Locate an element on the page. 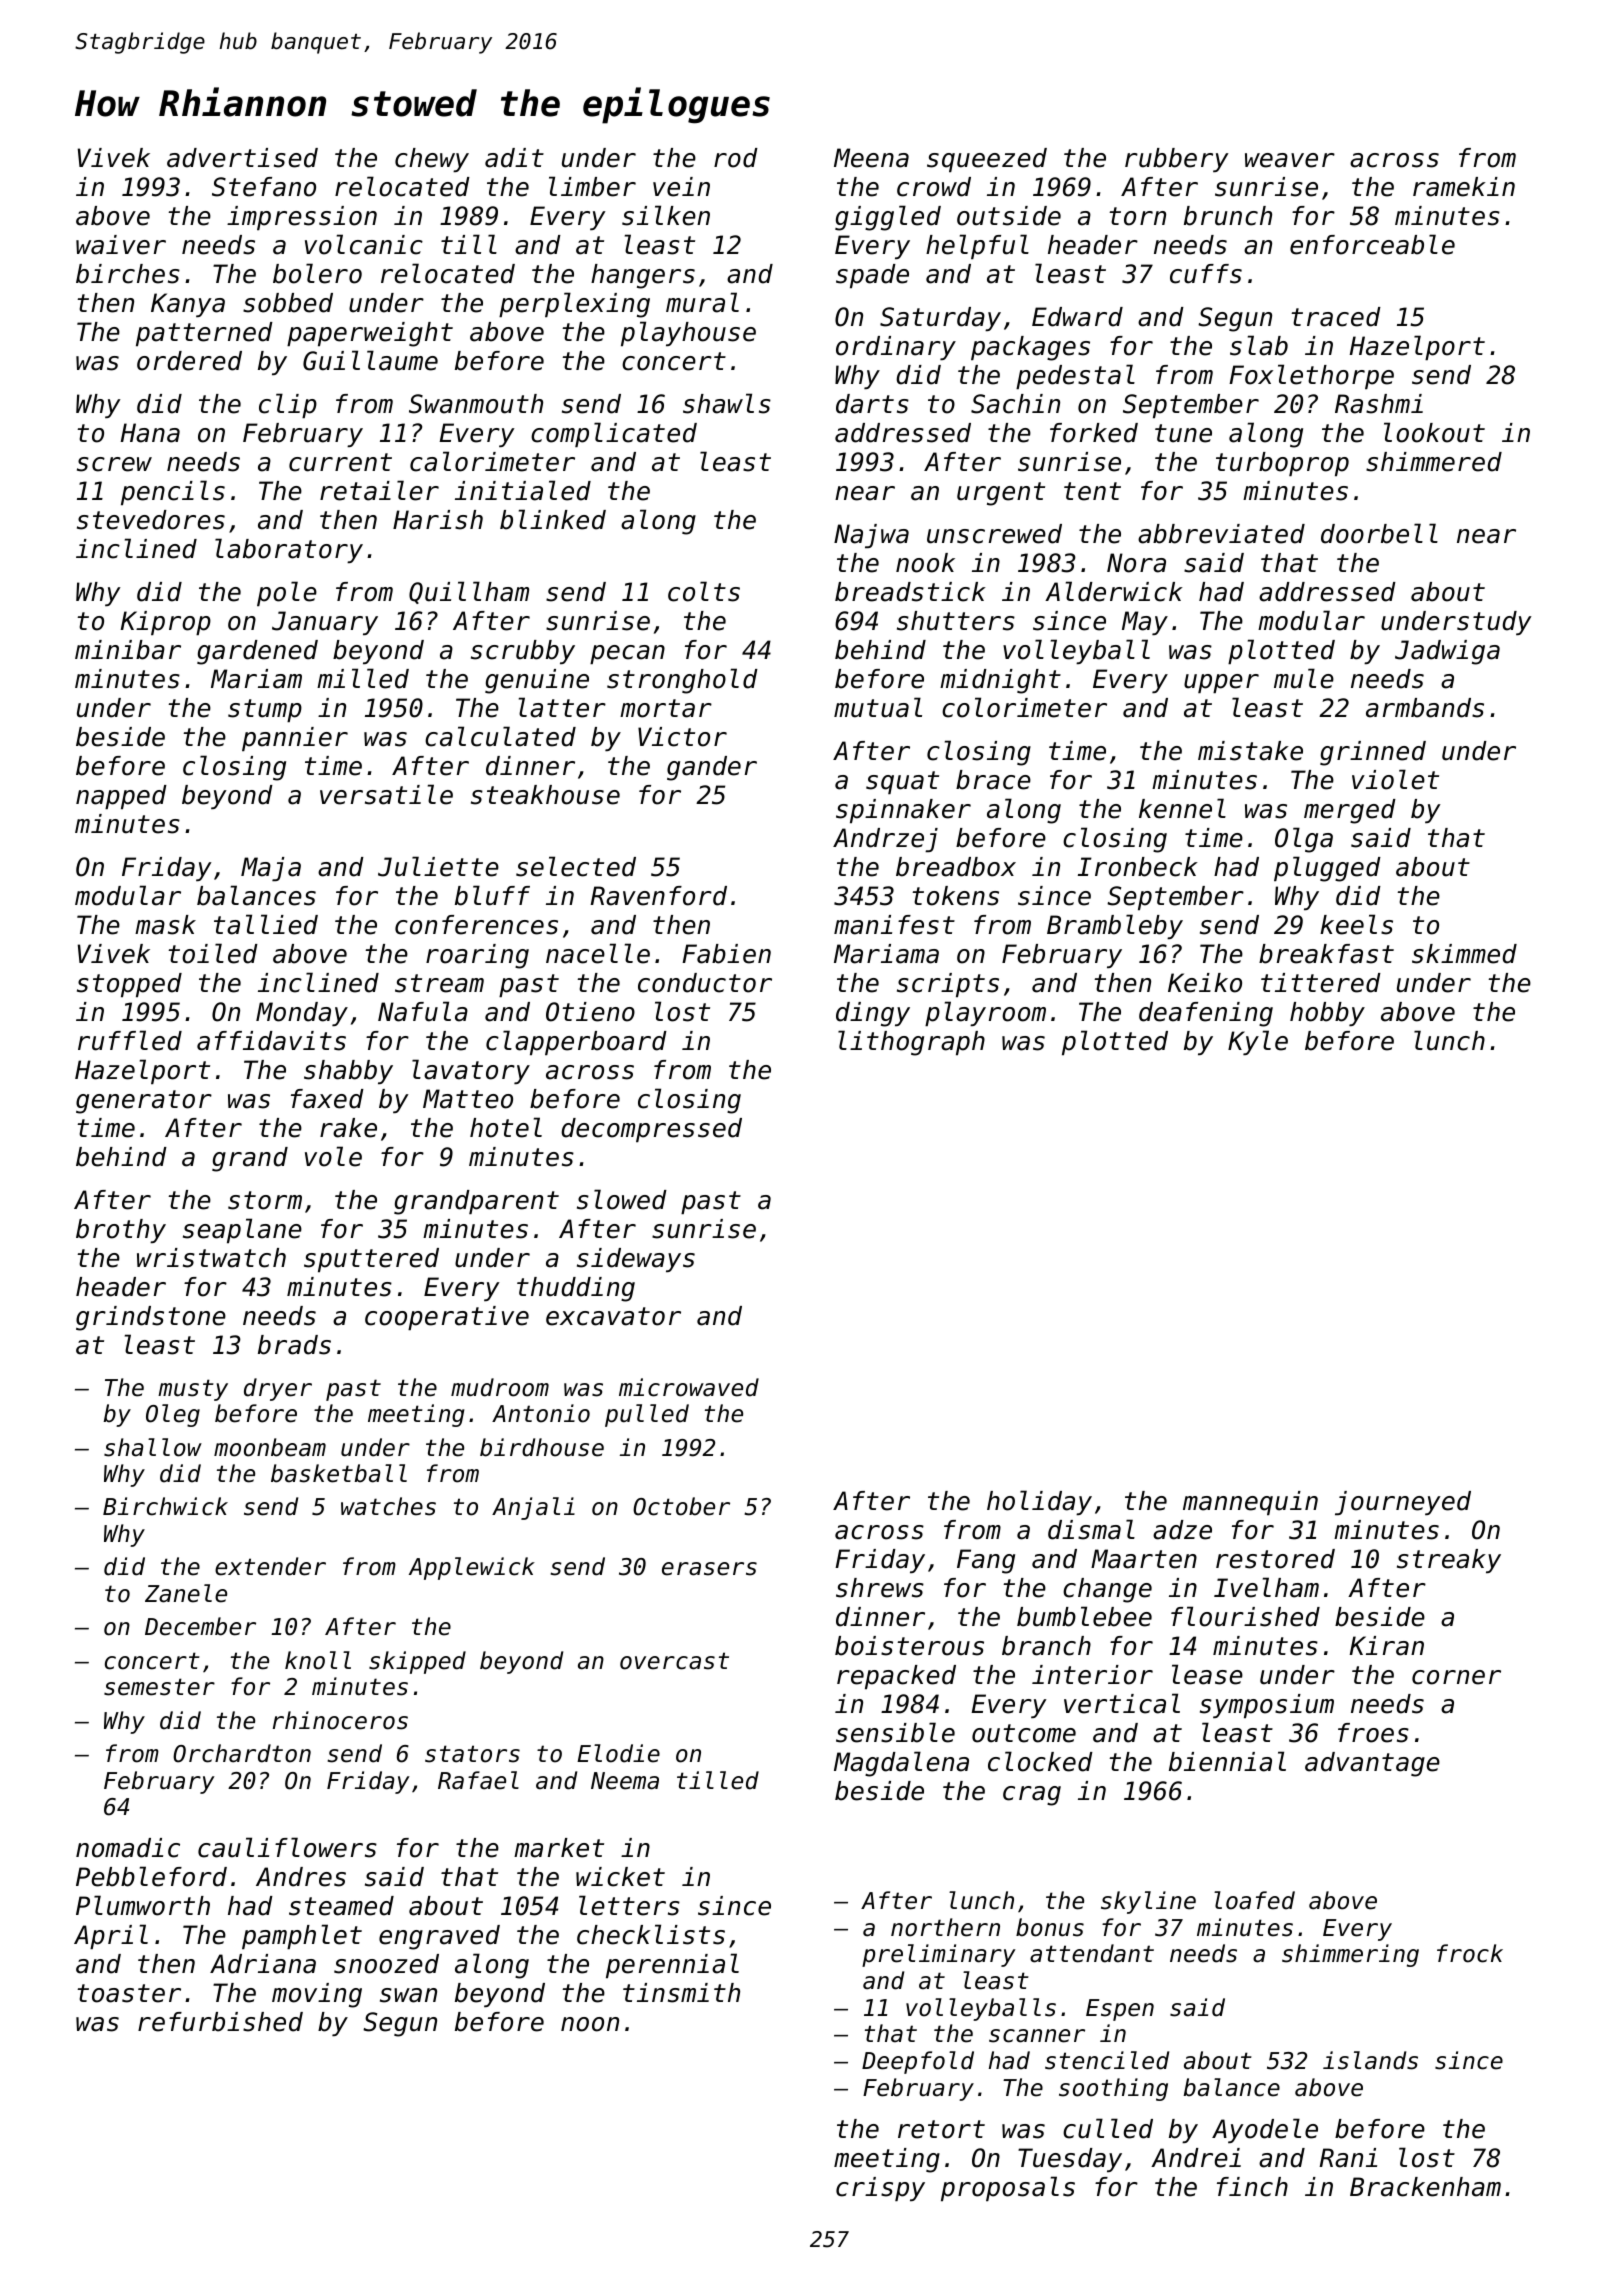  ramekin is located at coordinates (1464, 187).
